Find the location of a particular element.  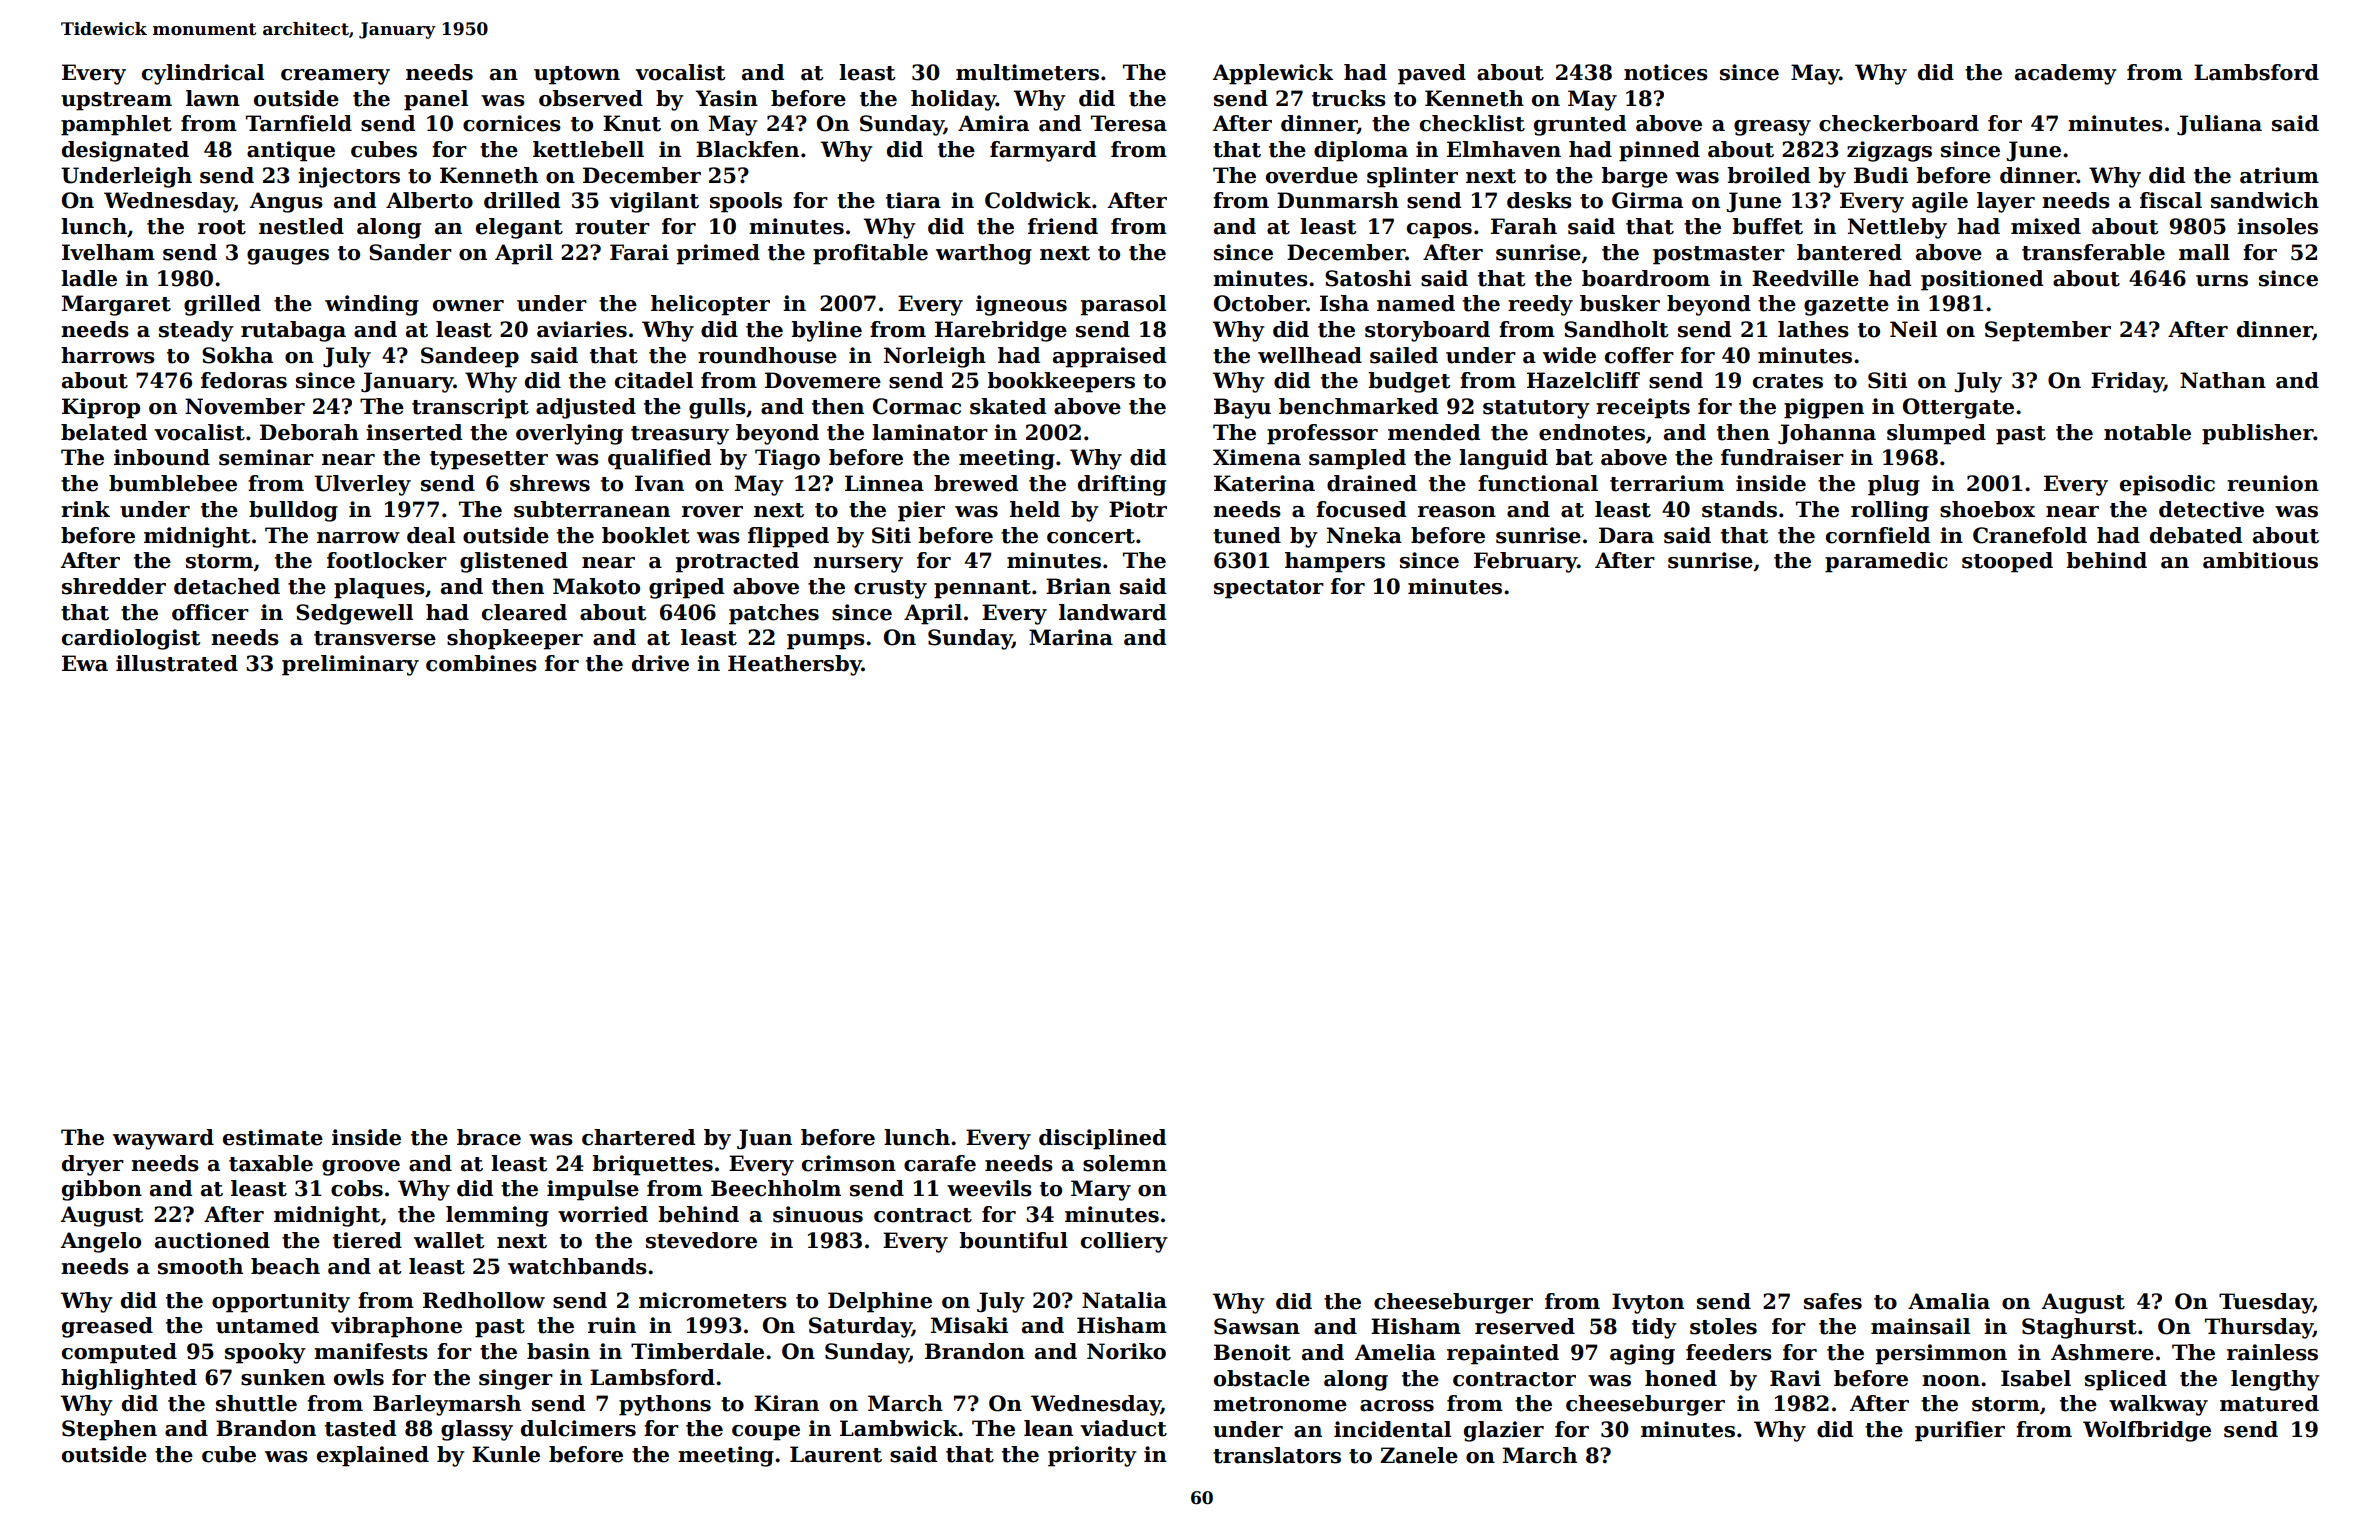

notable is located at coordinates (2147, 432).
